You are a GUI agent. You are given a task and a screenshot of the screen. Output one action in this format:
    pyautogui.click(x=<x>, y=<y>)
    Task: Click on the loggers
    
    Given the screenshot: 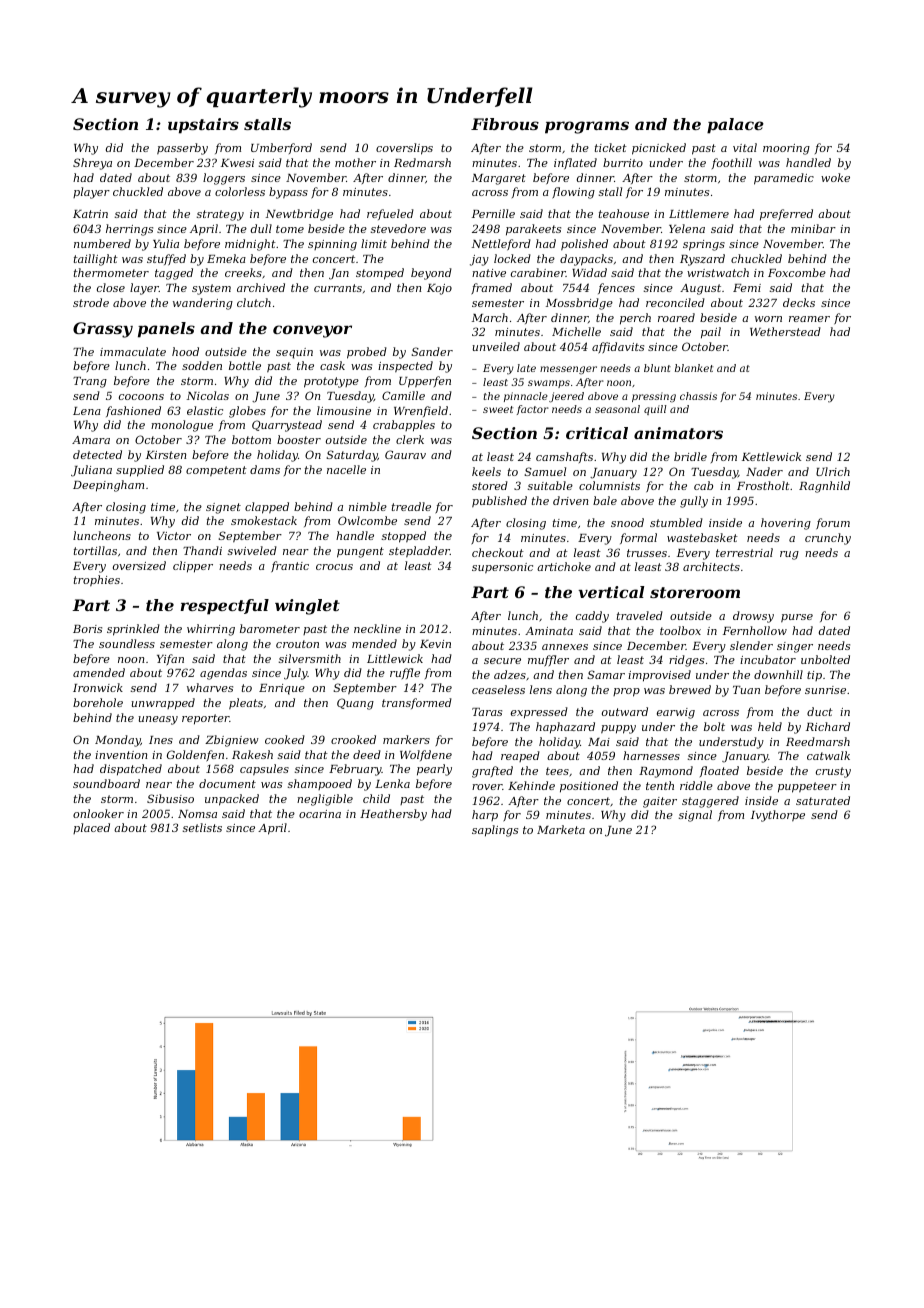 What is the action you would take?
    pyautogui.click(x=224, y=179)
